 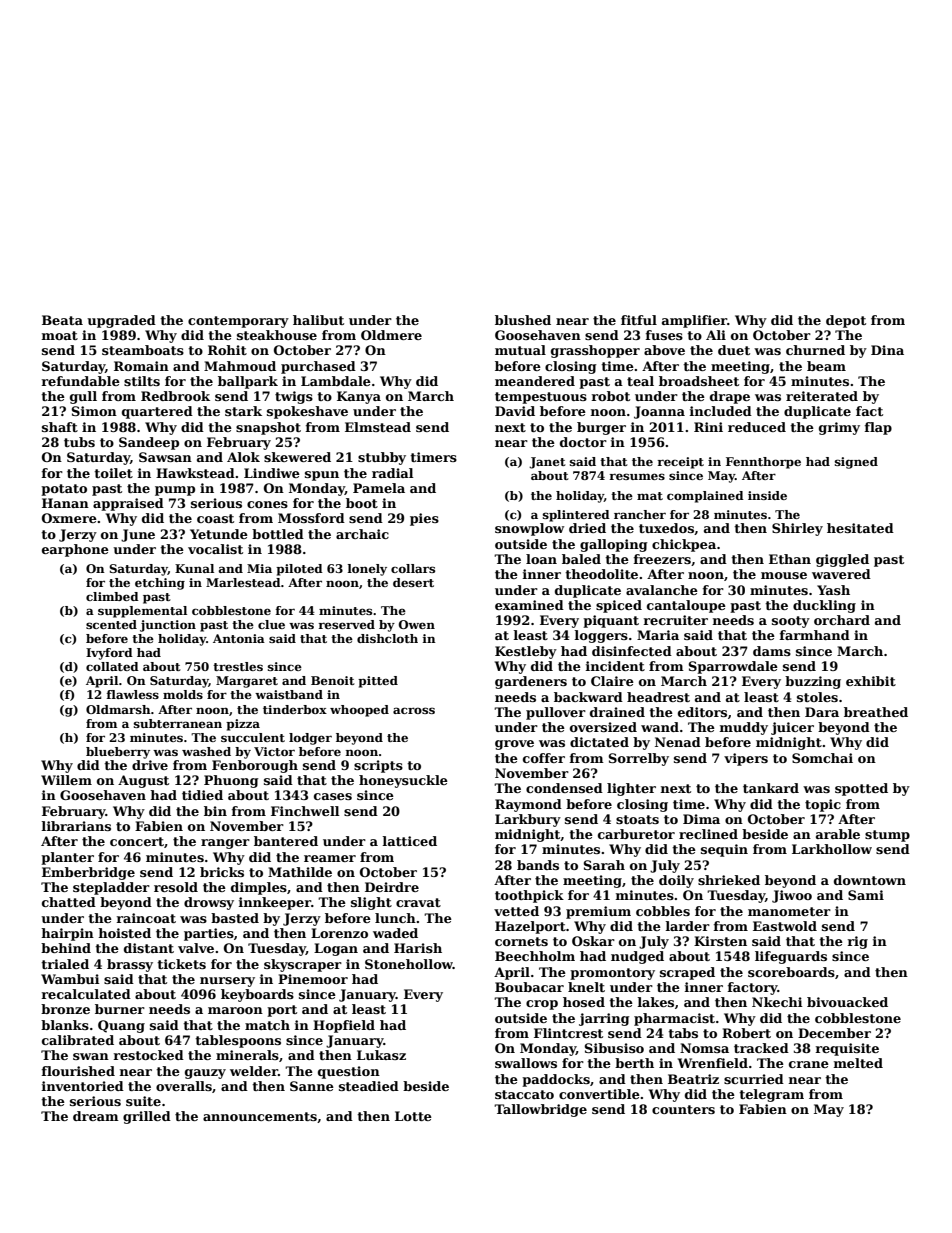 I want to click on Oskar, so click(x=593, y=941).
